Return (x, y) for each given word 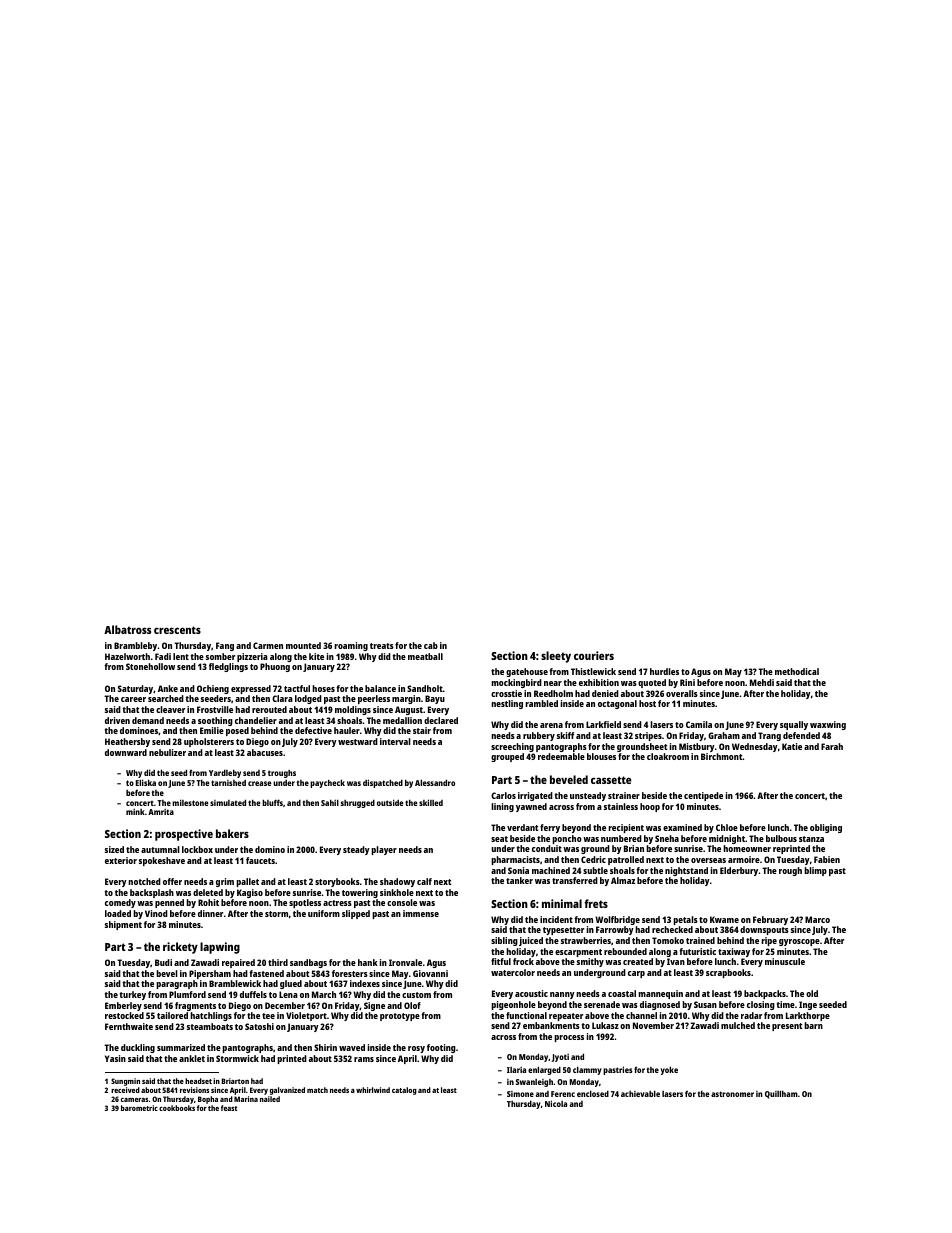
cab (431, 645)
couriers (594, 655)
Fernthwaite (129, 1026)
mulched (738, 1025)
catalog (404, 1091)
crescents (177, 630)
